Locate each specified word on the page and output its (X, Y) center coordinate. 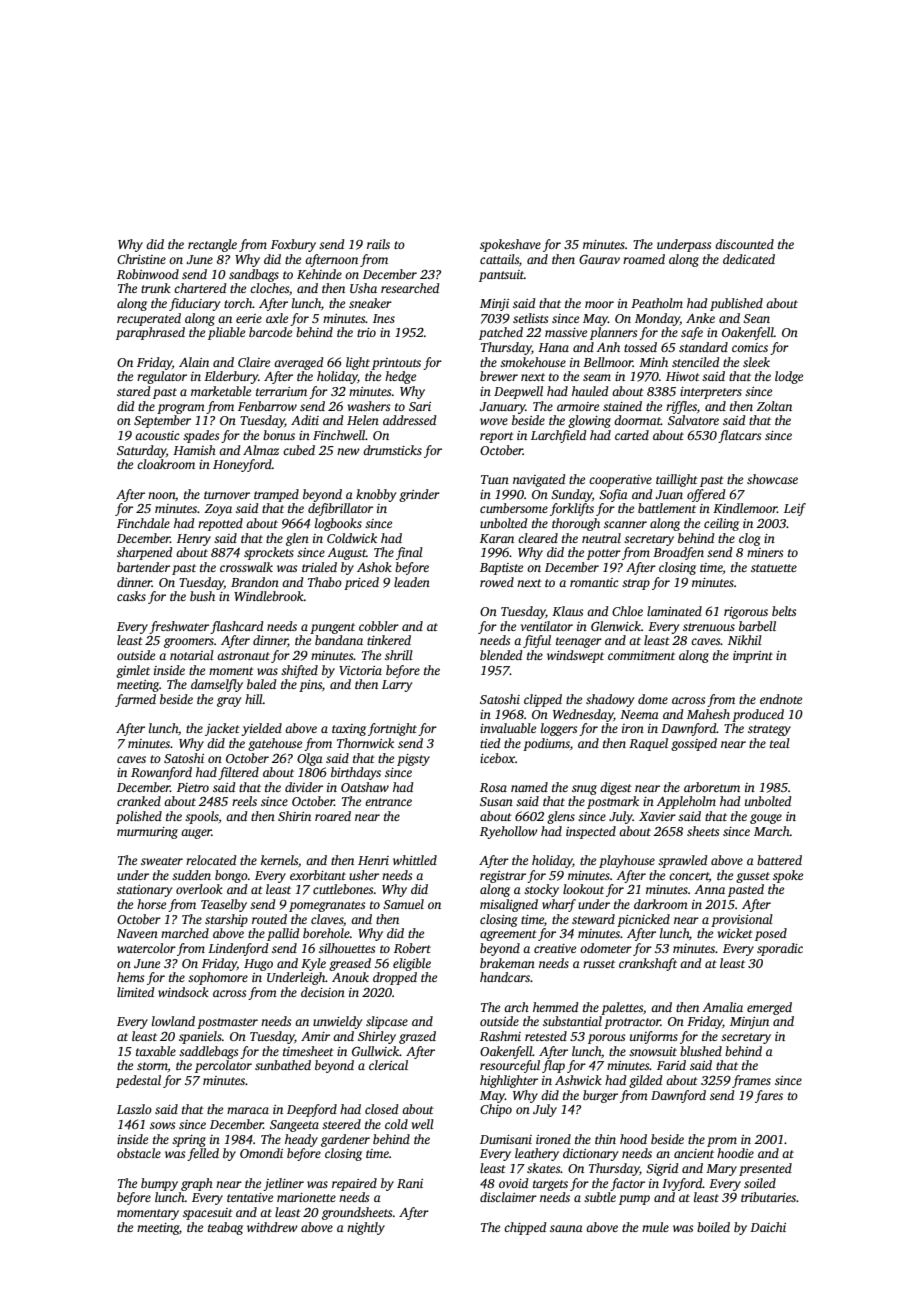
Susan (496, 801)
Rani (410, 1183)
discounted (744, 244)
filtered (238, 773)
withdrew (272, 1227)
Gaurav (599, 259)
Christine (141, 259)
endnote (781, 699)
